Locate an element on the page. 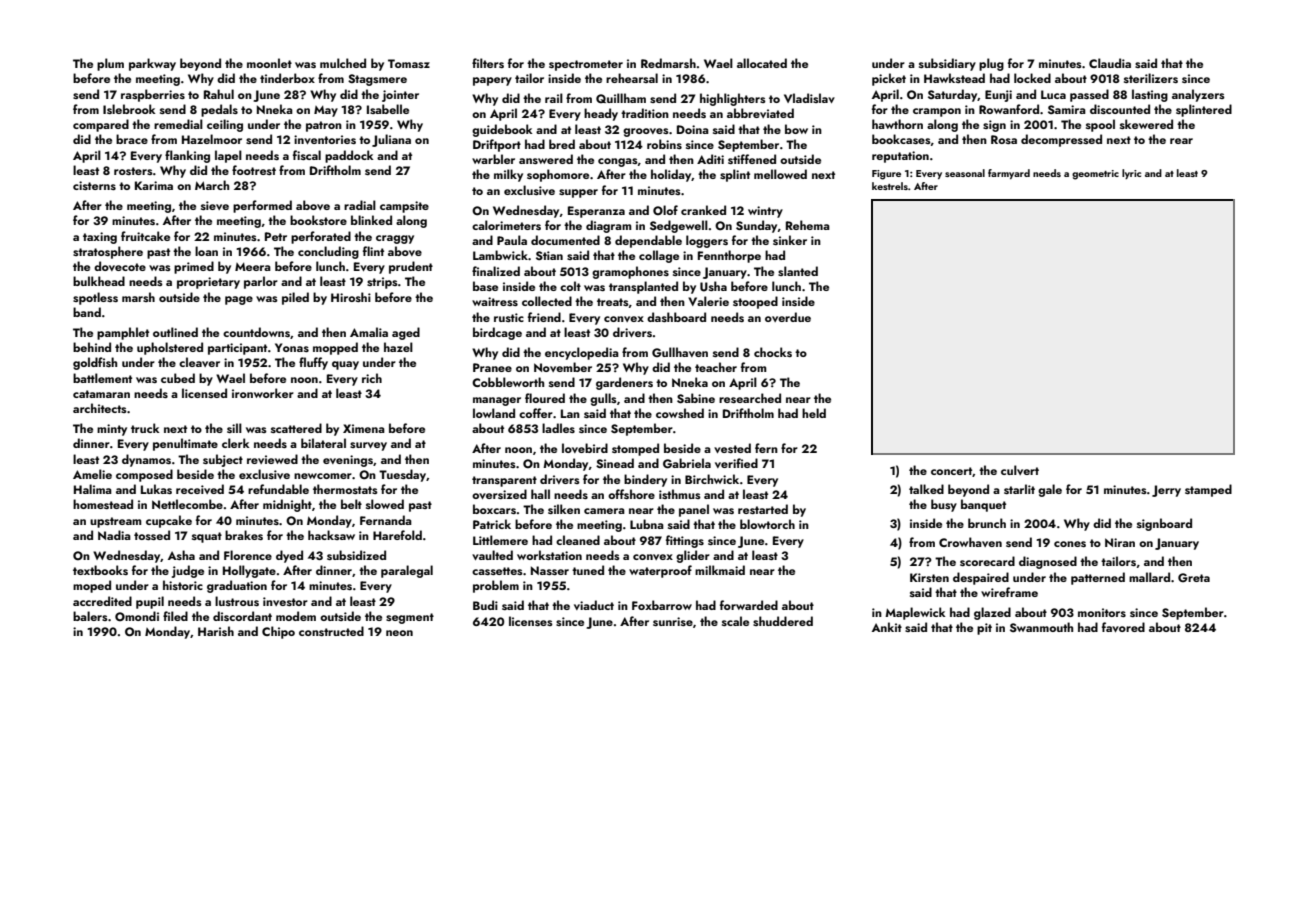  plum is located at coordinates (110, 64).
